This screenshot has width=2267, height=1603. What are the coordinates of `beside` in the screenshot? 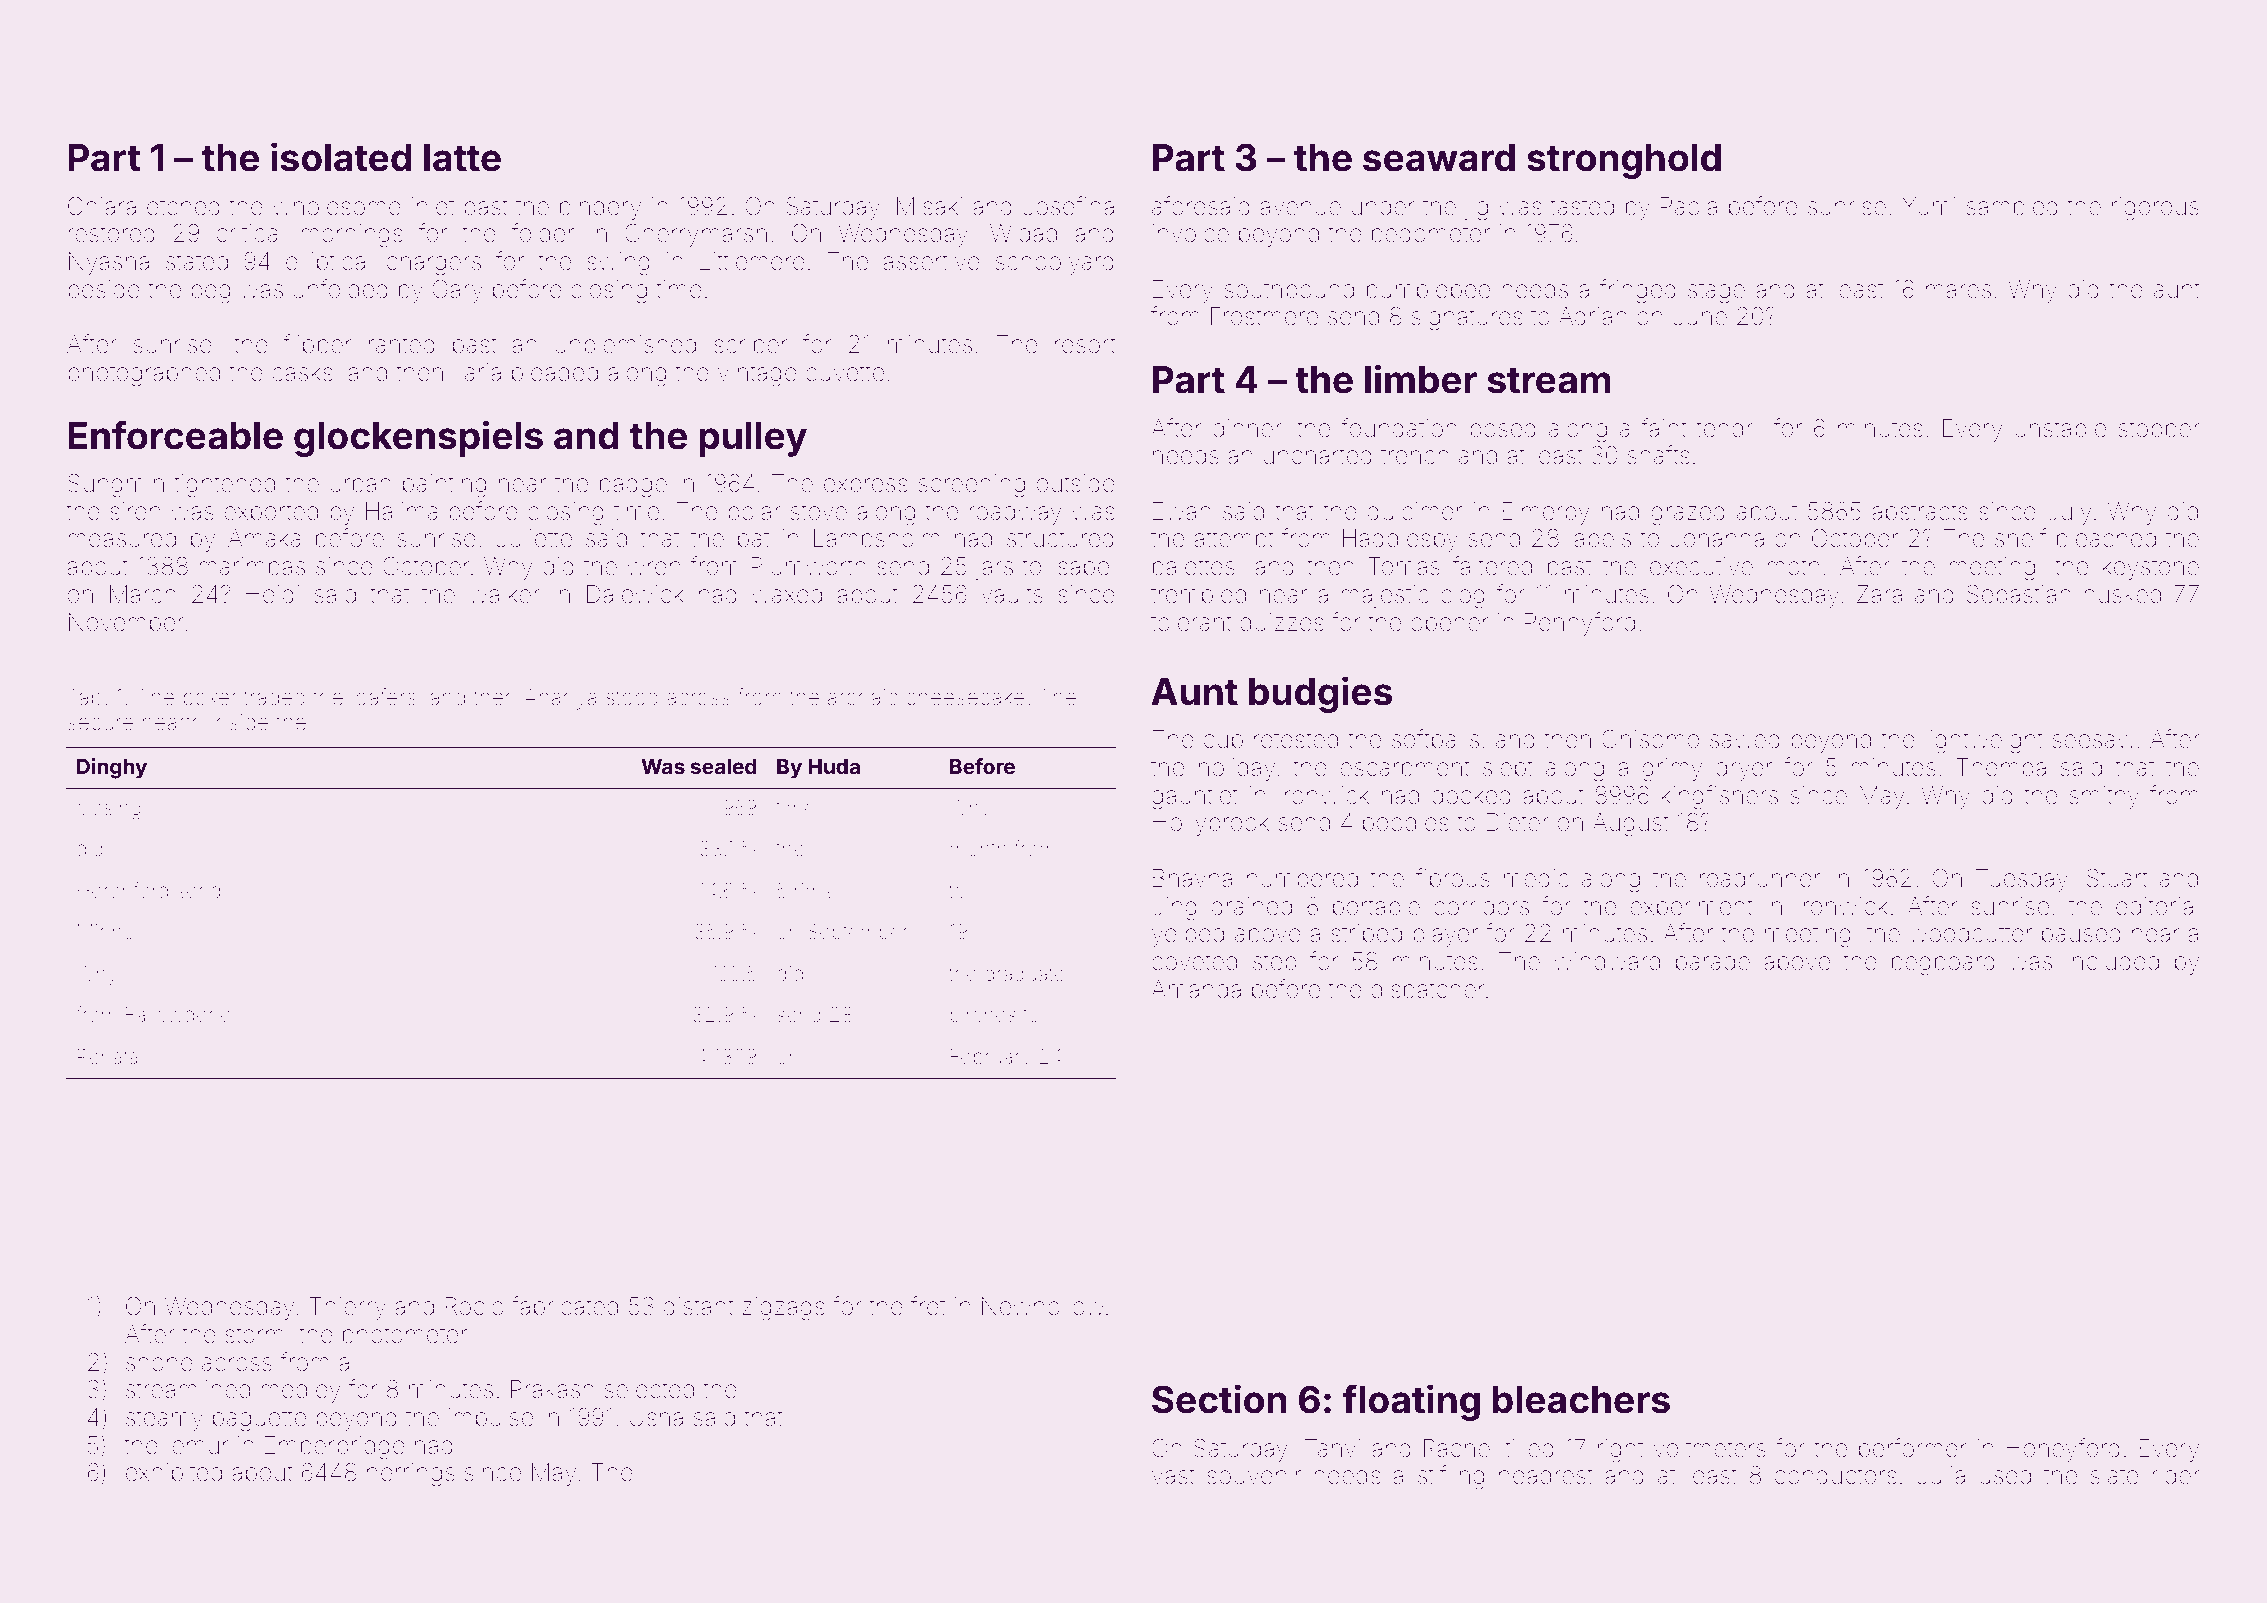 It's located at (104, 289).
